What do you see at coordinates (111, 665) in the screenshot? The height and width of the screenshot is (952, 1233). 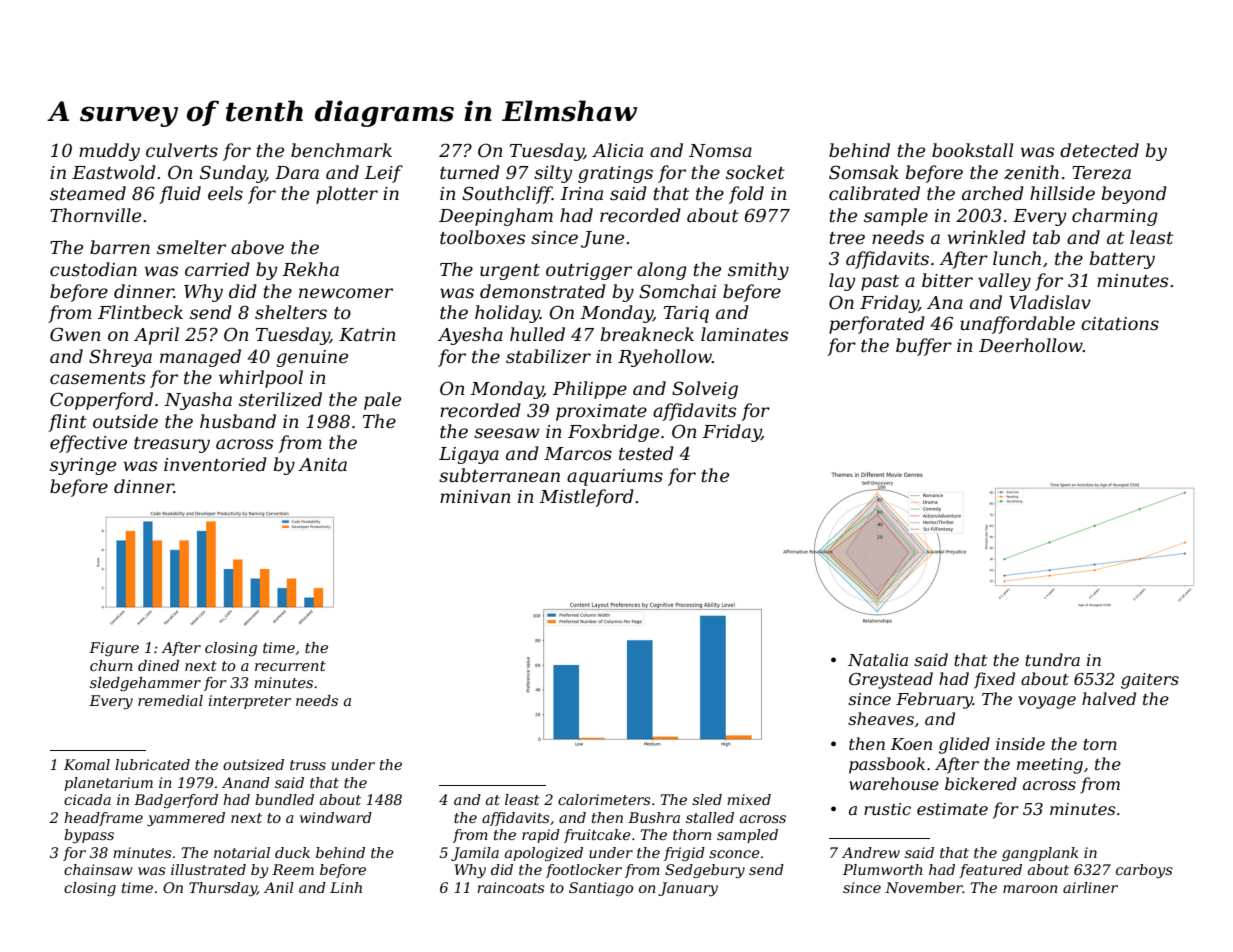 I see `churn` at bounding box center [111, 665].
